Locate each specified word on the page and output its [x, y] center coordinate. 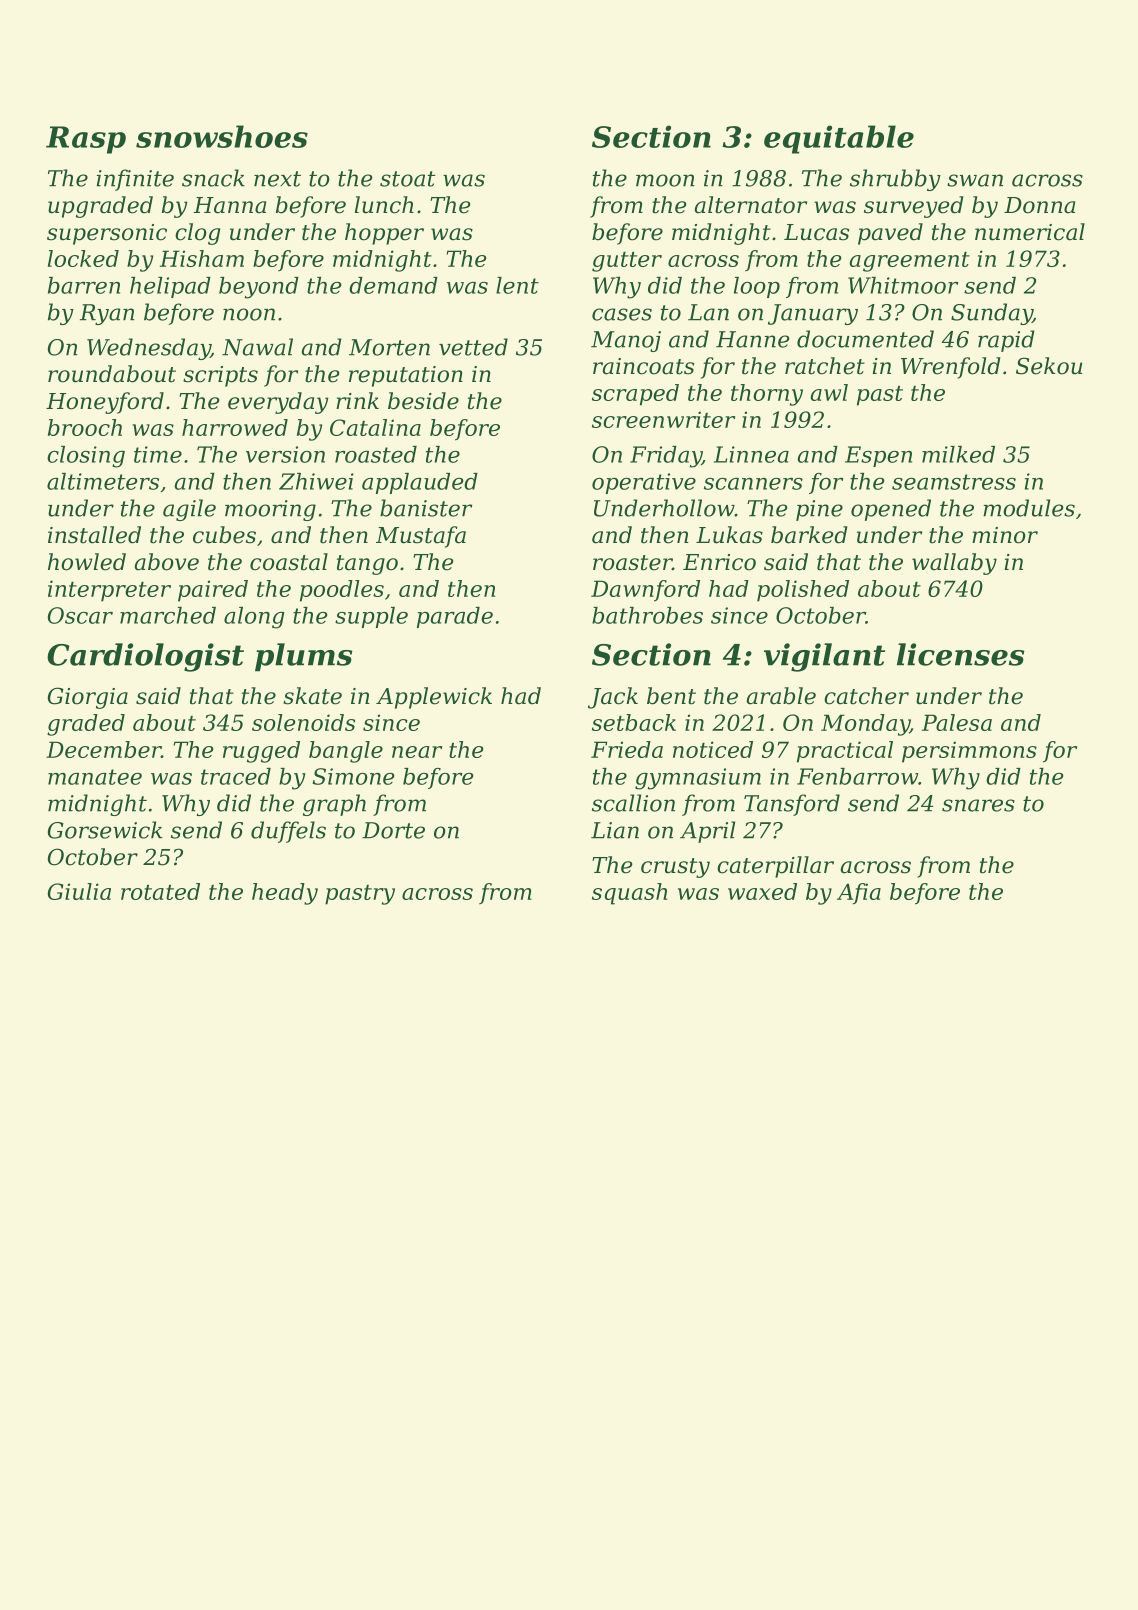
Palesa [957, 722]
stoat [407, 179]
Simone [354, 776]
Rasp [86, 140]
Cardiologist [145, 657]
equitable [839, 139]
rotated [160, 891]
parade [455, 617]
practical [845, 752]
